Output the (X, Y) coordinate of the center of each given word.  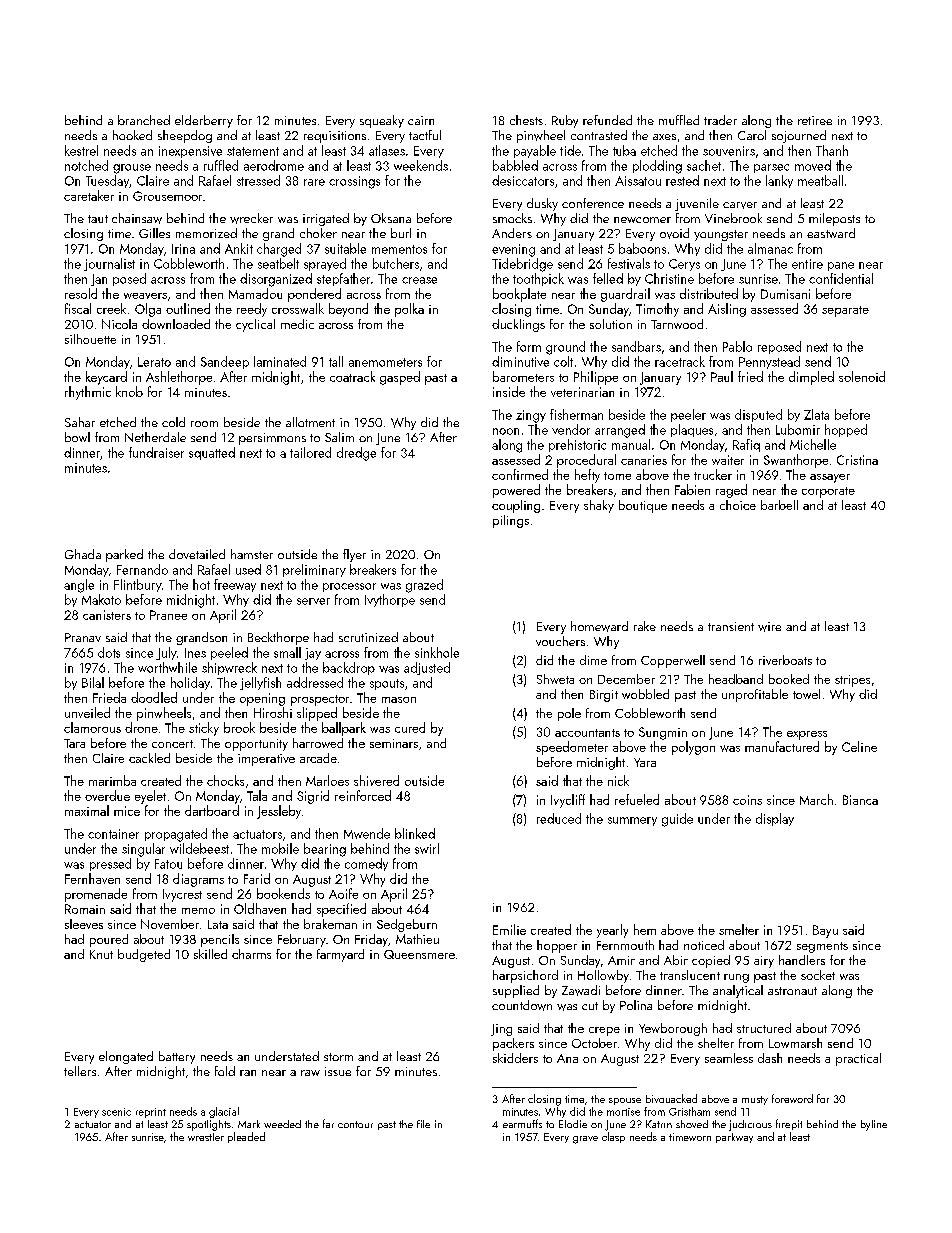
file (423, 1124)
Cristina (857, 460)
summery (632, 821)
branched (144, 120)
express (807, 735)
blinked (415, 833)
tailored (310, 452)
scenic (116, 1112)
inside (509, 391)
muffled (679, 120)
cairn (421, 120)
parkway (734, 1138)
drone (141, 727)
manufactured (782, 746)
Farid (257, 878)
